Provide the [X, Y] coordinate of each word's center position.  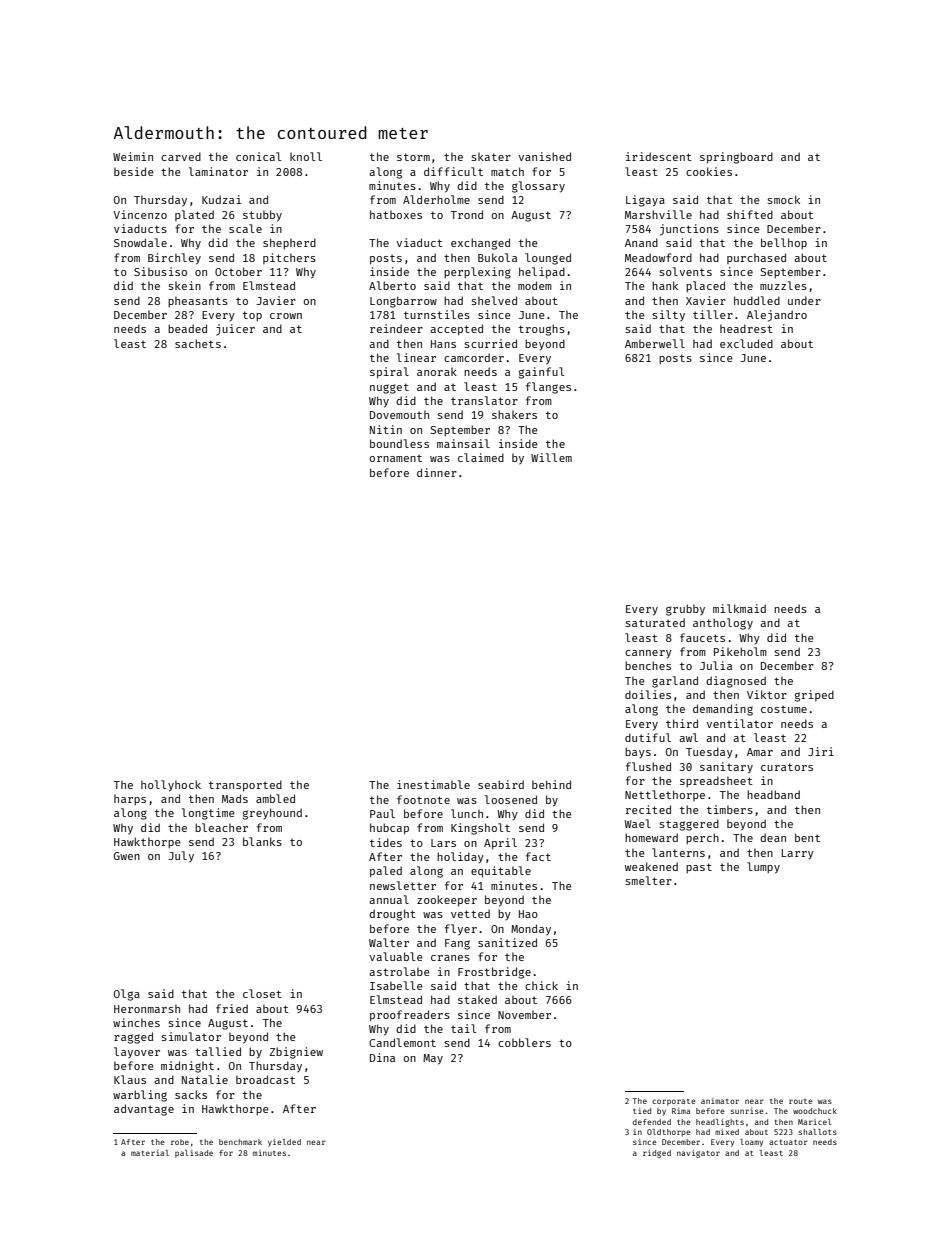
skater [491, 156]
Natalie [205, 1079]
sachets [198, 343]
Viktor [767, 694]
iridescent [659, 156]
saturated [655, 622]
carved [181, 156]
